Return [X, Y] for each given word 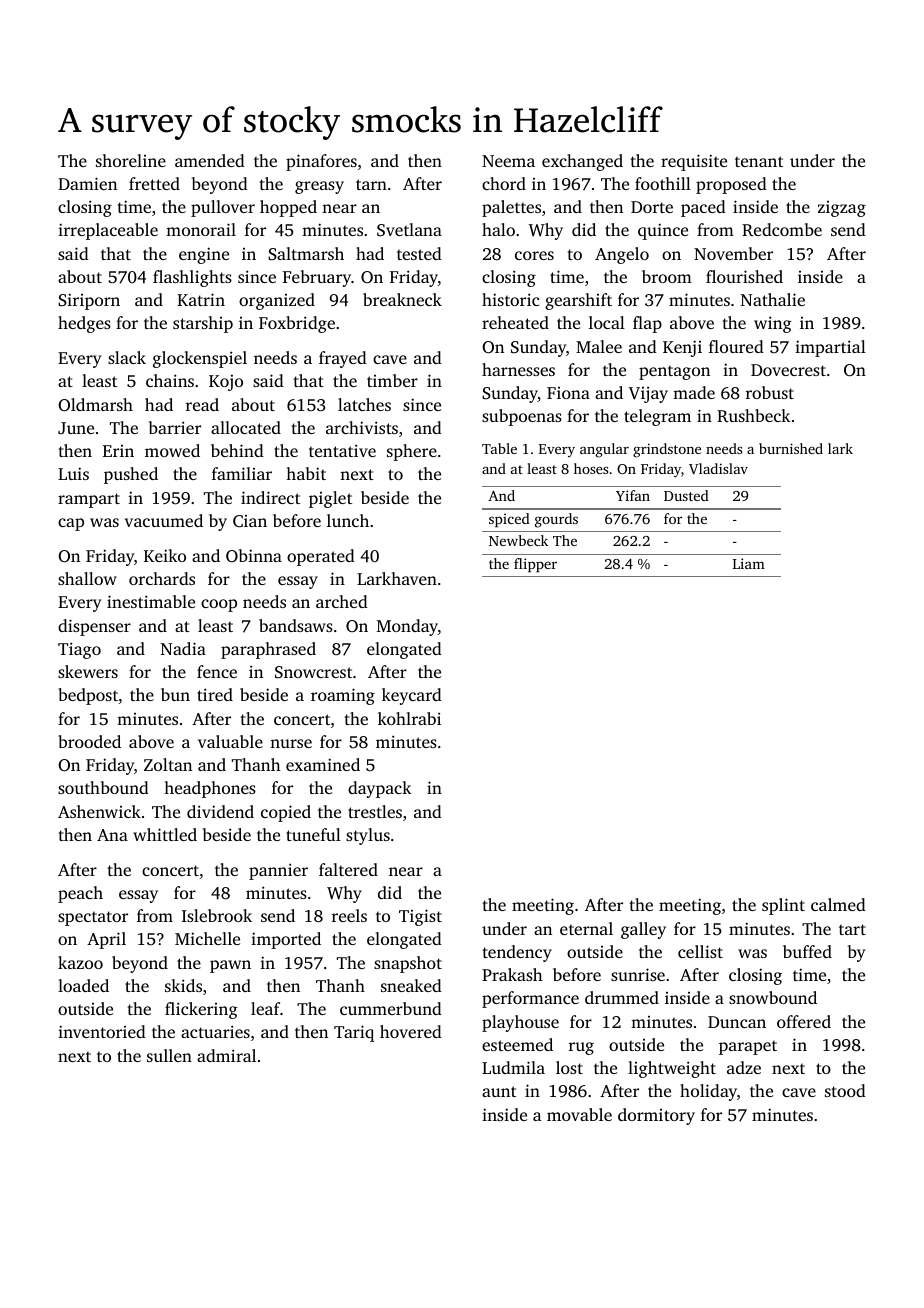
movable [579, 1114]
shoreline [131, 160]
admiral [226, 1055]
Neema [508, 161]
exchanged [582, 162]
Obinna [254, 555]
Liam [749, 563]
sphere [412, 452]
